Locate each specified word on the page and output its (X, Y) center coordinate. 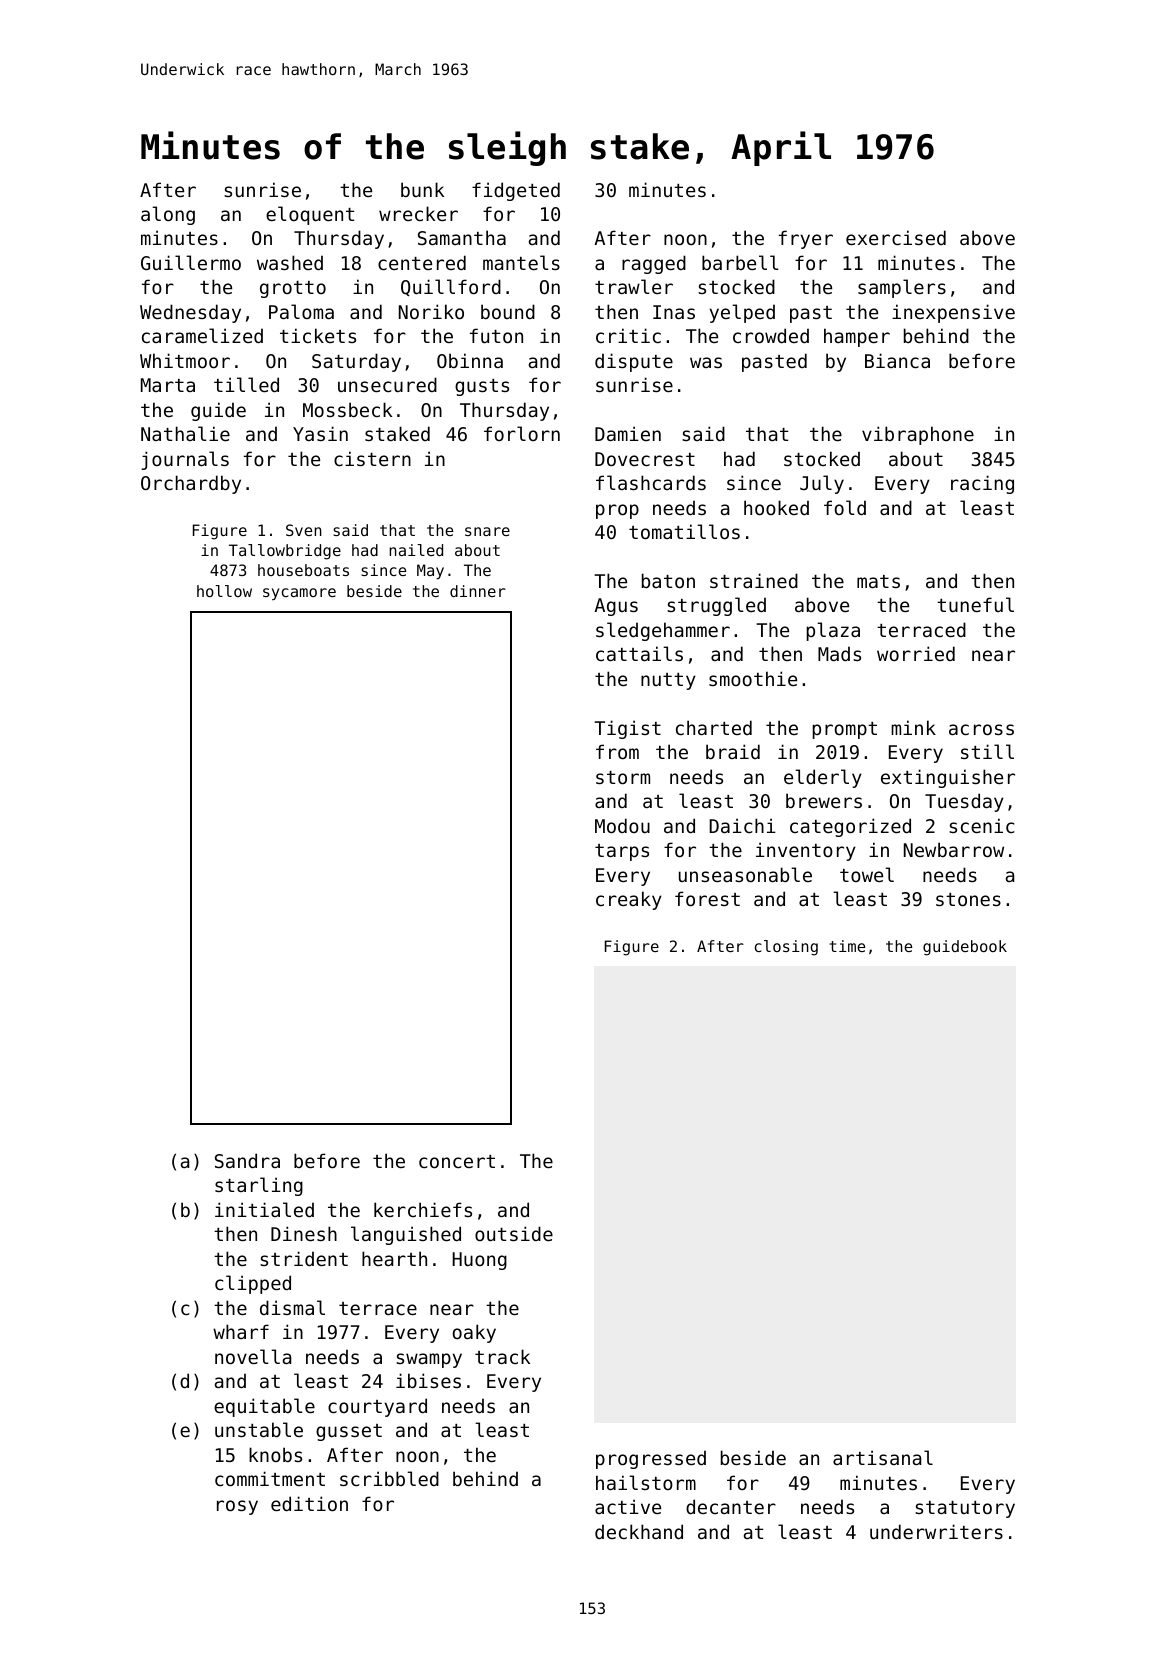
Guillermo (191, 262)
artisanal (883, 1457)
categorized (850, 827)
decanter (731, 1506)
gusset (349, 1432)
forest (707, 898)
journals (185, 460)
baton (668, 580)
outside (514, 1233)
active (628, 1506)
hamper (857, 337)
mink (913, 727)
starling (259, 1186)
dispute (634, 362)
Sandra (247, 1160)
